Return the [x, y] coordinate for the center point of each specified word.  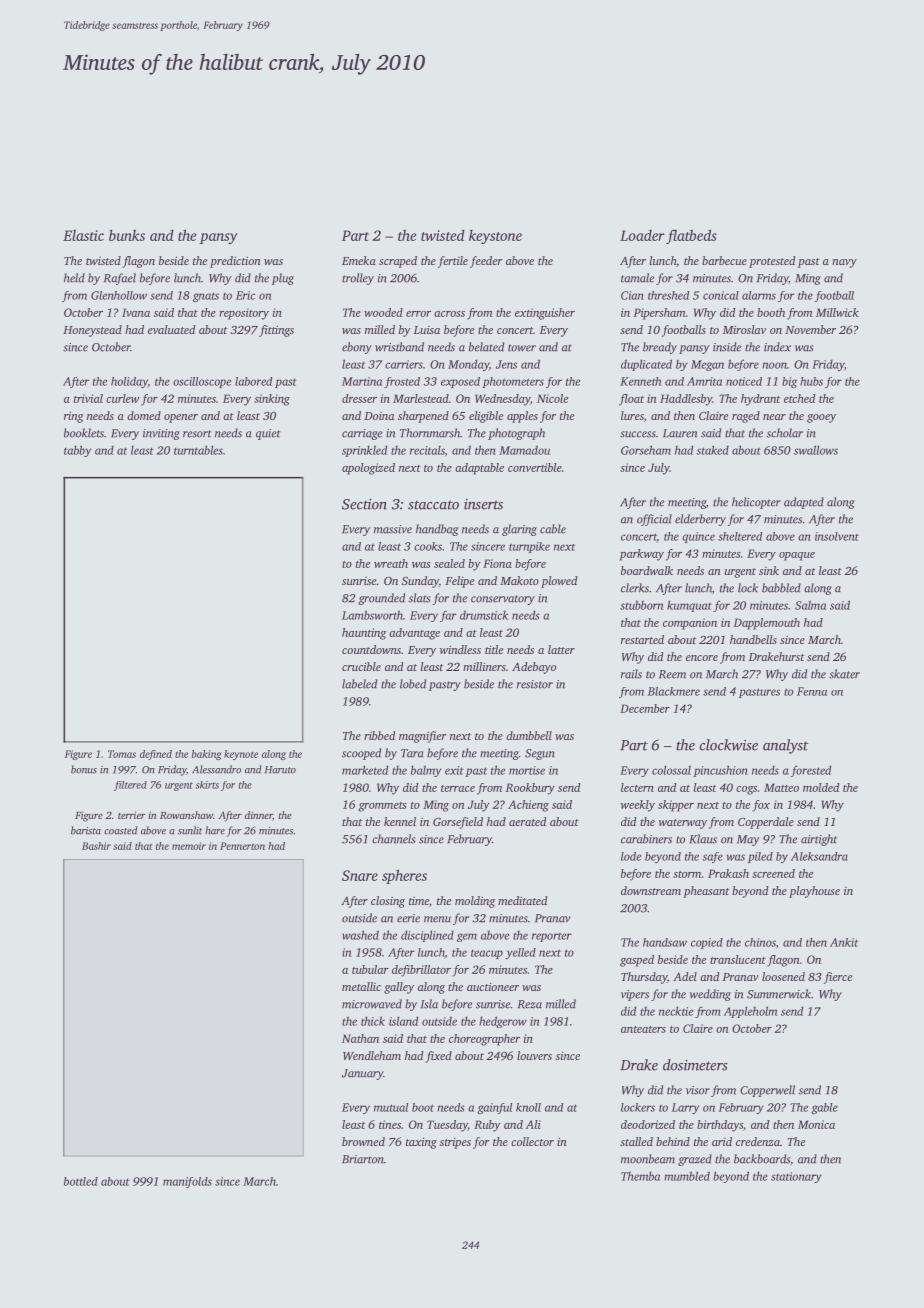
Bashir [96, 846]
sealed [449, 563]
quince [698, 537]
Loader [642, 235]
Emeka [359, 260]
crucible [361, 666]
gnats [206, 297]
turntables [198, 450]
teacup [487, 954]
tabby [77, 451]
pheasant [706, 892]
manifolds [187, 1182]
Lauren [680, 433]
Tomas [122, 754]
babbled [781, 588]
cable [553, 529]
